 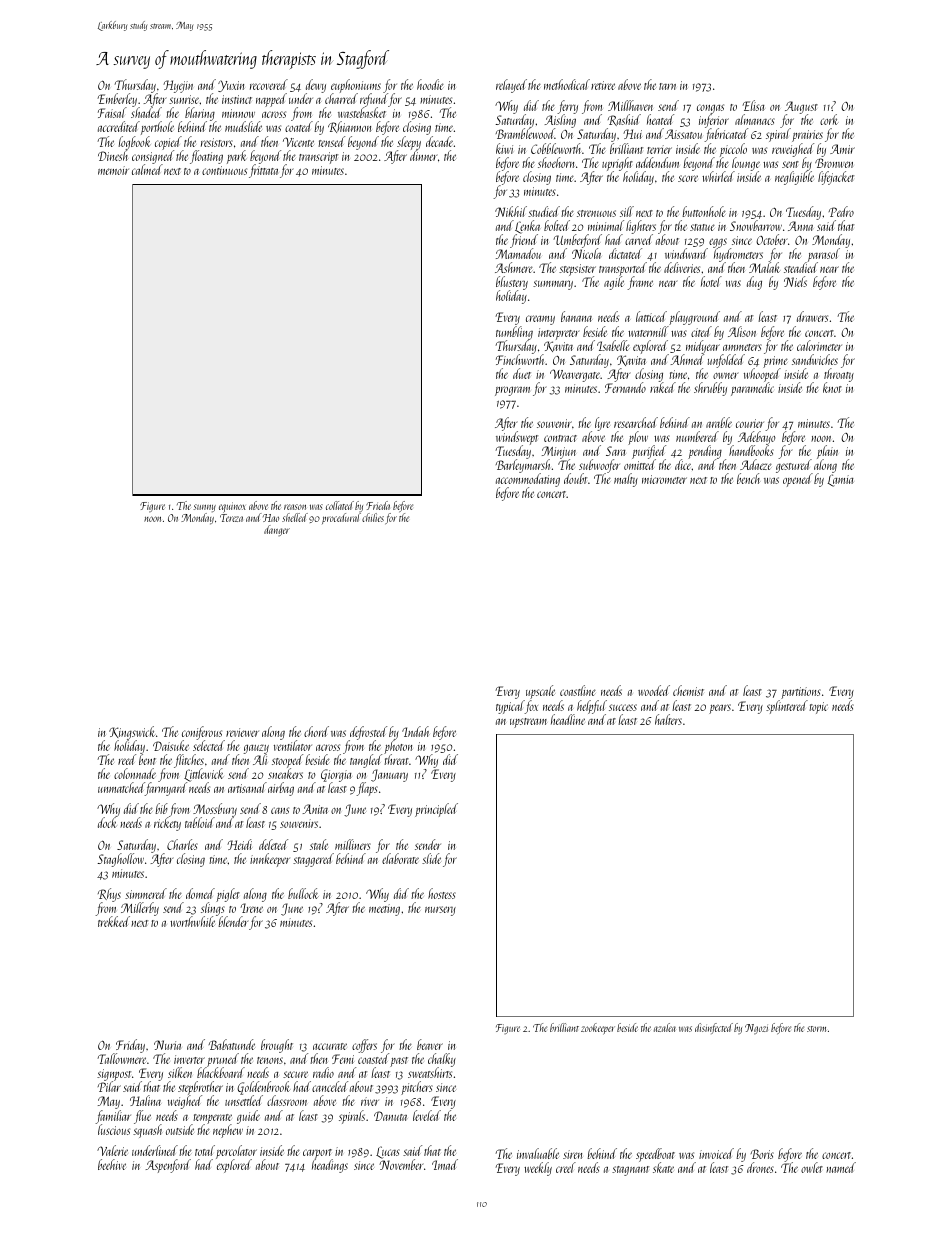 What do you see at coordinates (511, 86) in the image?
I see `relayed` at bounding box center [511, 86].
